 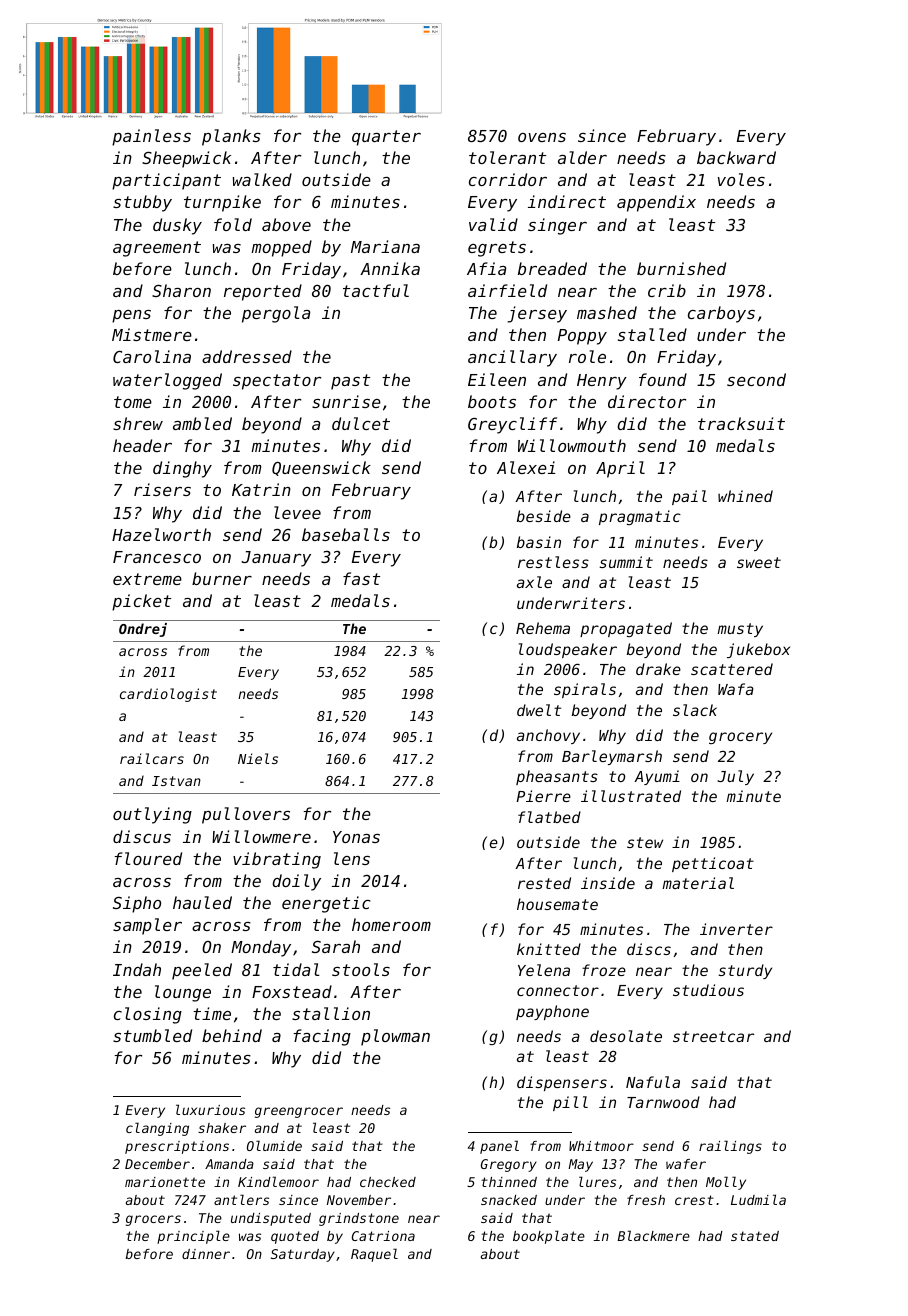 I want to click on Gregory, so click(x=509, y=1165).
